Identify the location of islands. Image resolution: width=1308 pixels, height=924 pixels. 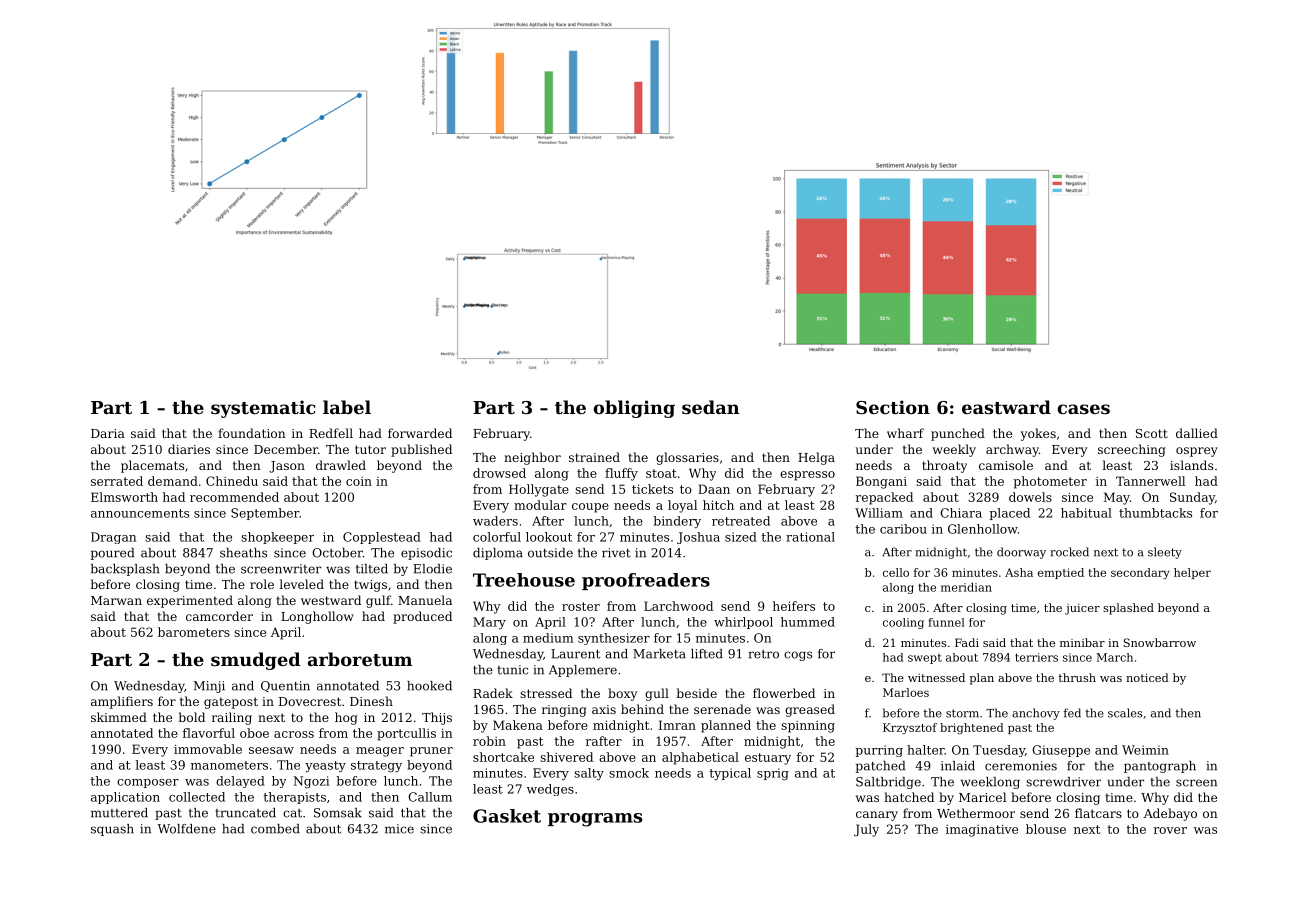
(1191, 465).
